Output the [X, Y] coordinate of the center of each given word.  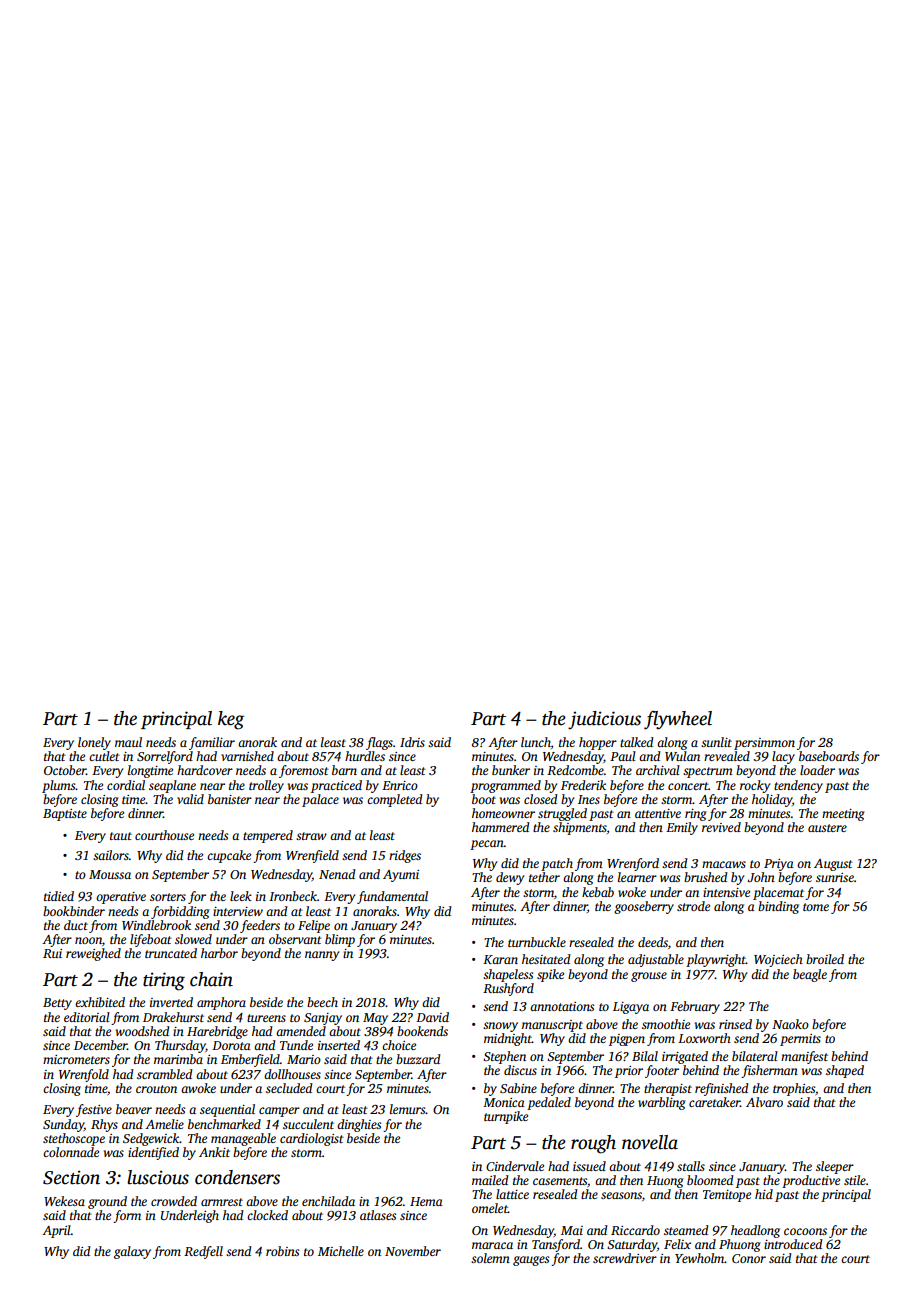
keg [231, 720]
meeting [843, 815]
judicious [604, 720]
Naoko [790, 1024]
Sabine [518, 1088]
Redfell [203, 1252]
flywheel [678, 720]
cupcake [229, 856]
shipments [580, 828]
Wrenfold [84, 1075]
